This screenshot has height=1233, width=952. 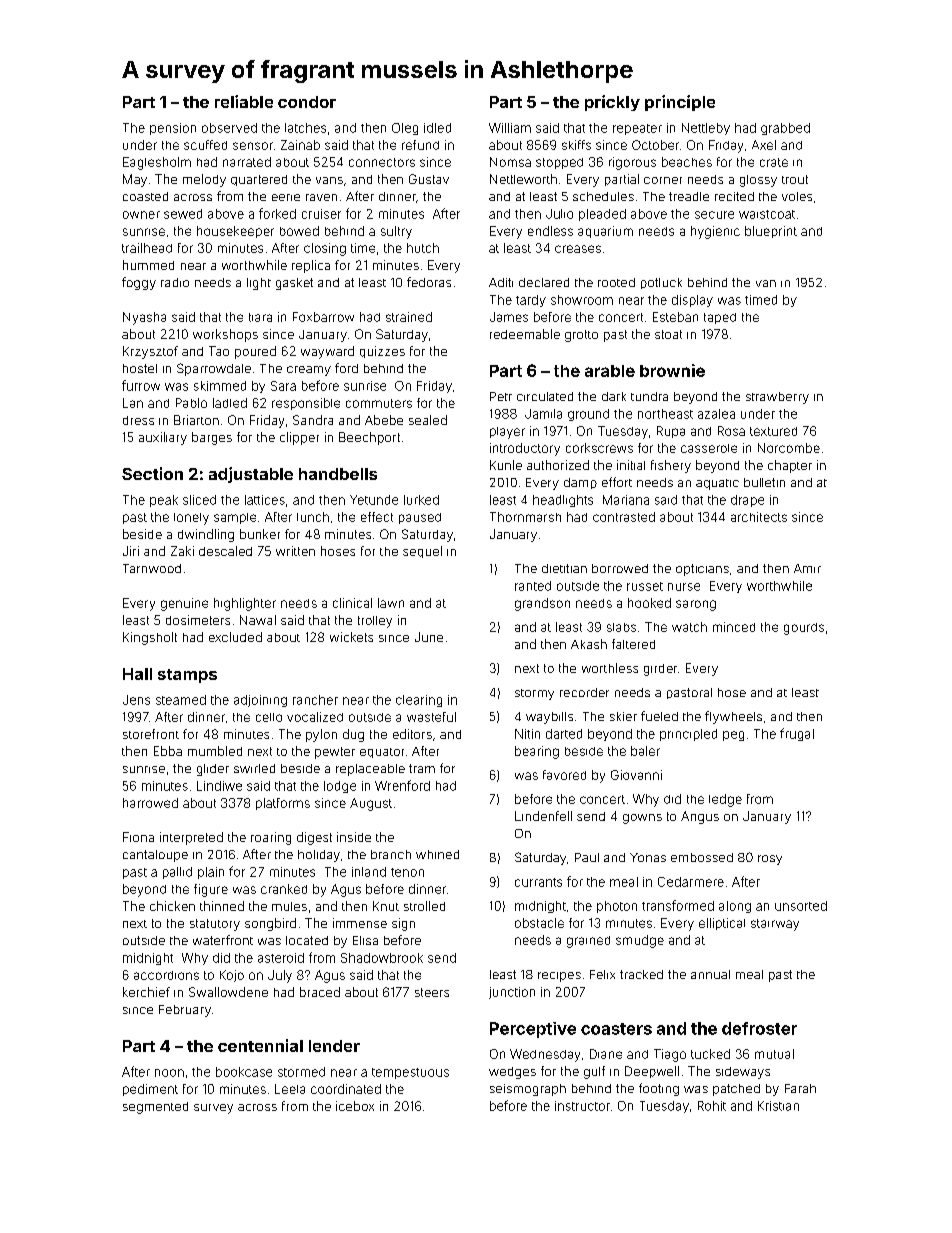 I want to click on Ebba, so click(x=168, y=751).
